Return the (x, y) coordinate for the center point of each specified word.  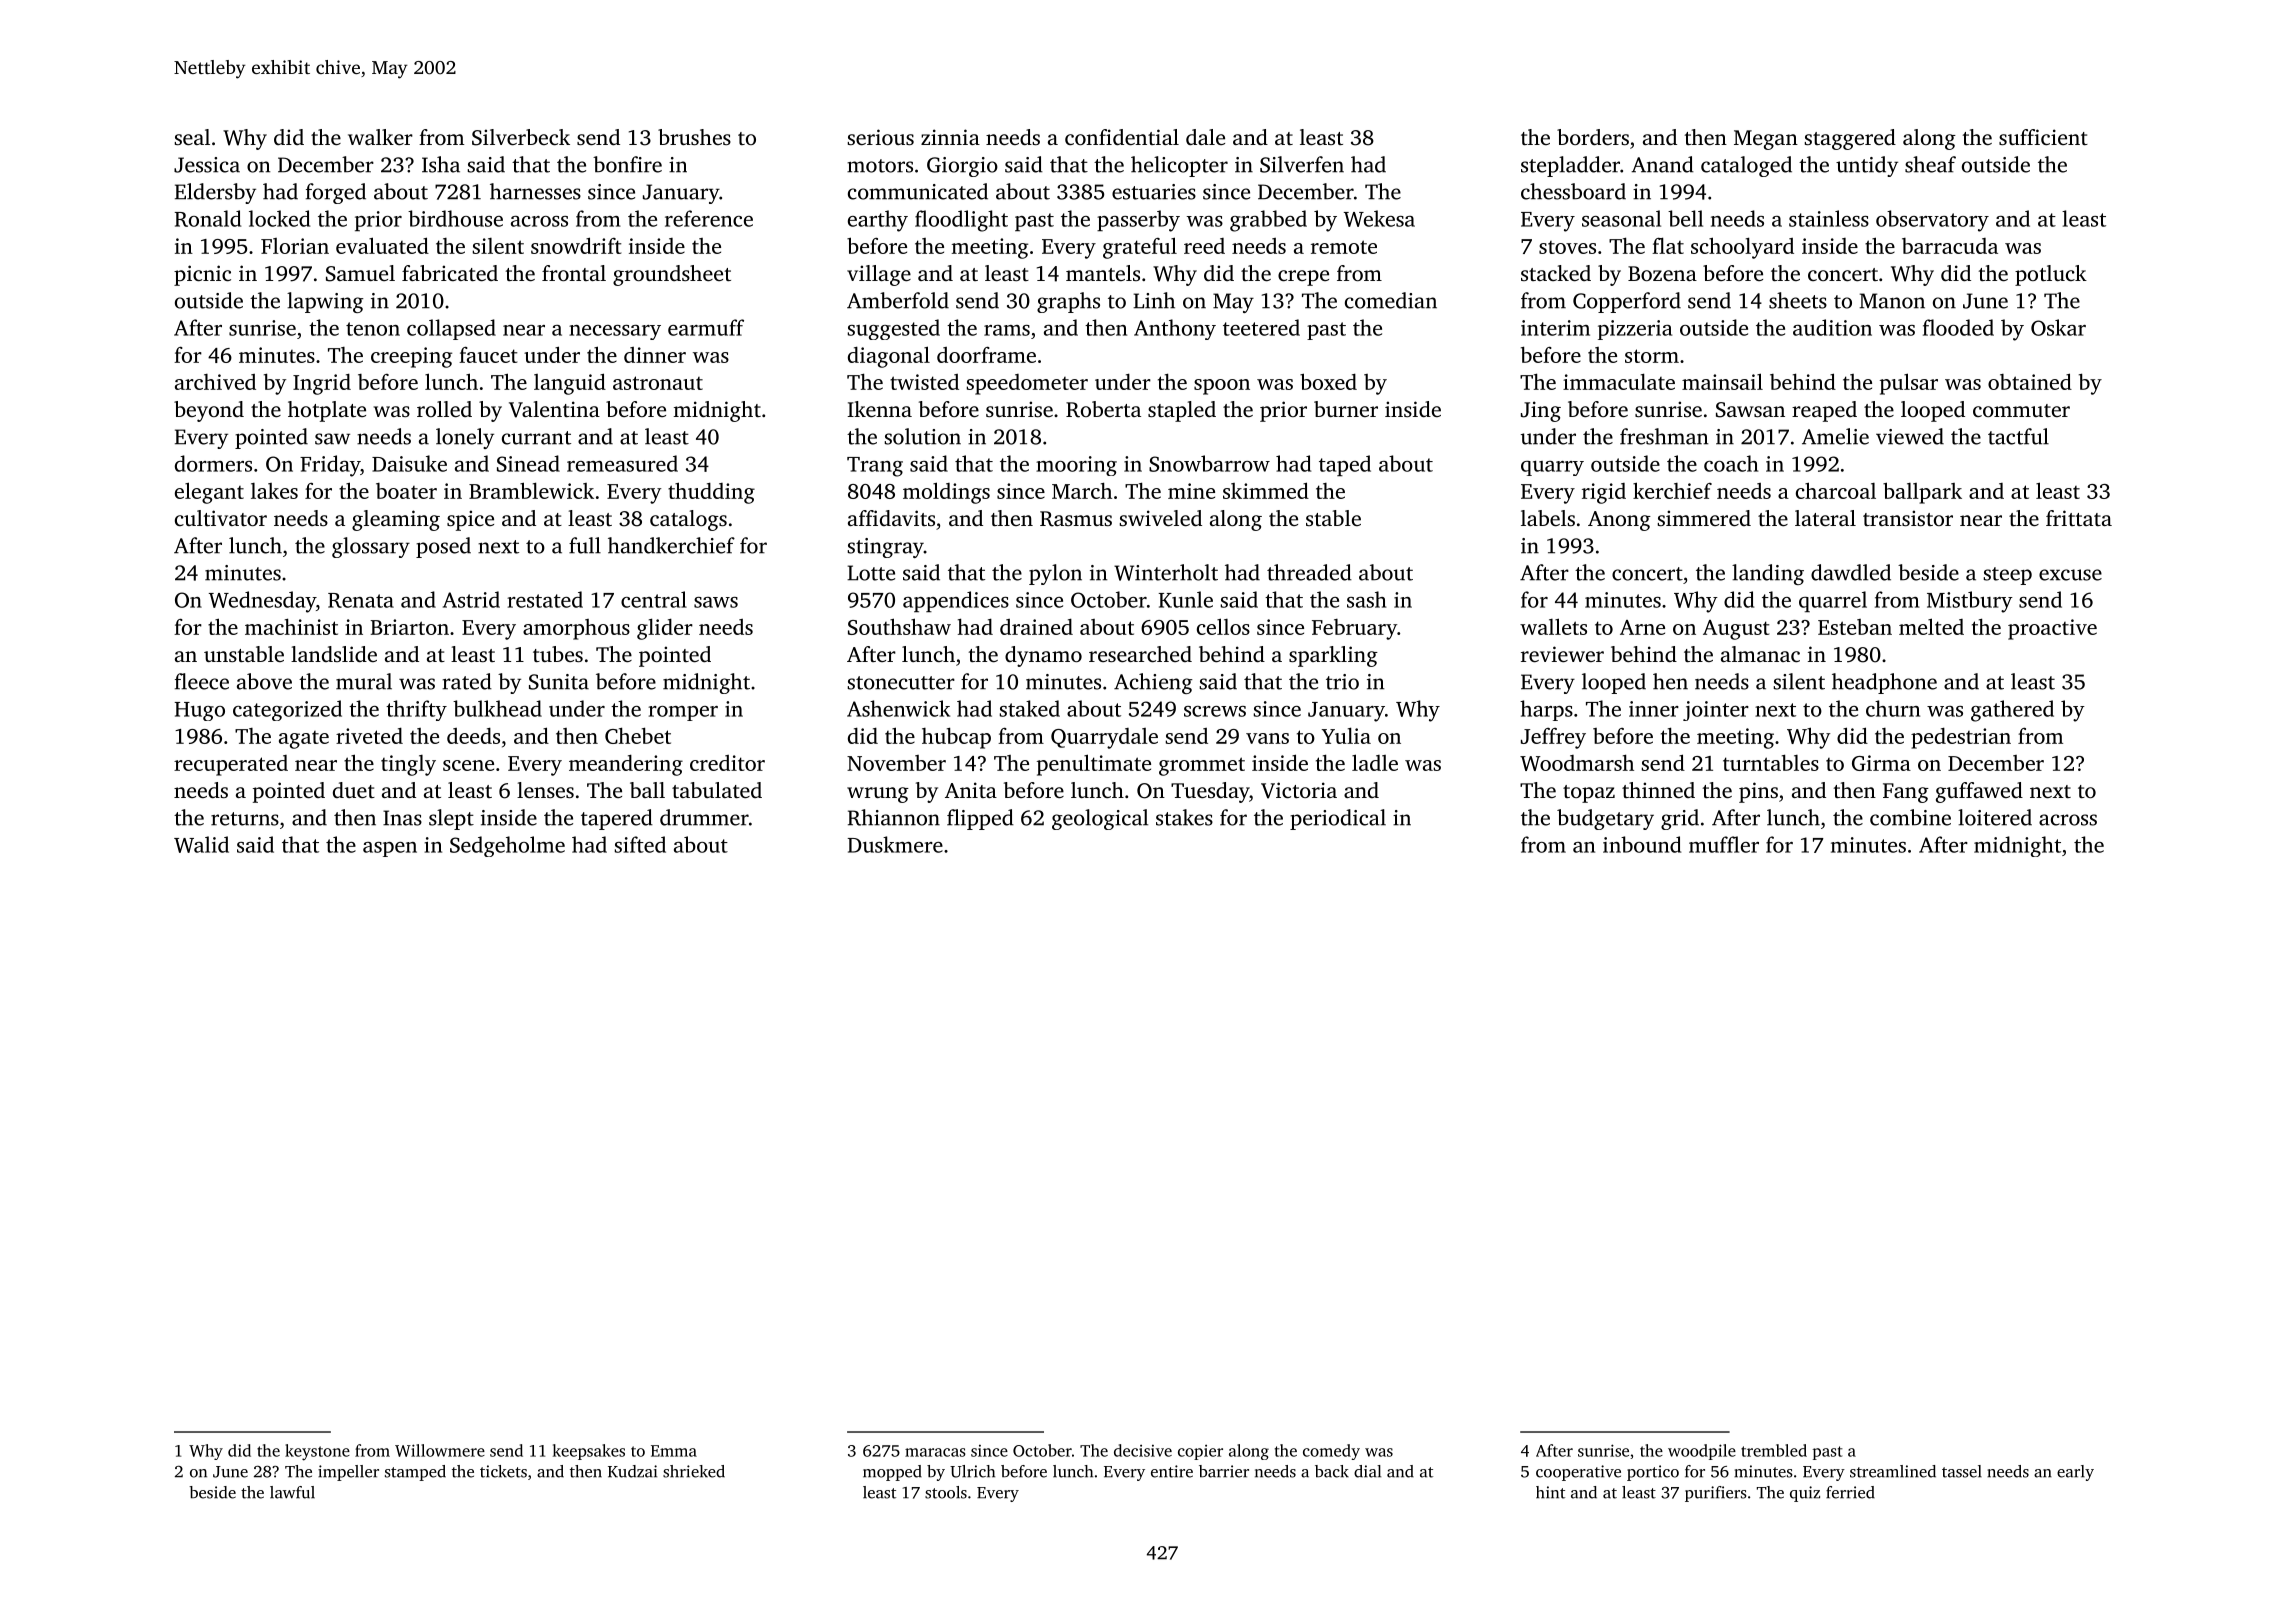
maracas (935, 1452)
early (2075, 1473)
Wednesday (262, 602)
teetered (1261, 327)
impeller (348, 1473)
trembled (1774, 1450)
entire (1172, 1471)
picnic (202, 275)
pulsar (1909, 384)
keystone (317, 1452)
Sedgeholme (507, 846)
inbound (1642, 844)
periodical (1338, 819)
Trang (875, 467)
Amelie (1835, 436)
